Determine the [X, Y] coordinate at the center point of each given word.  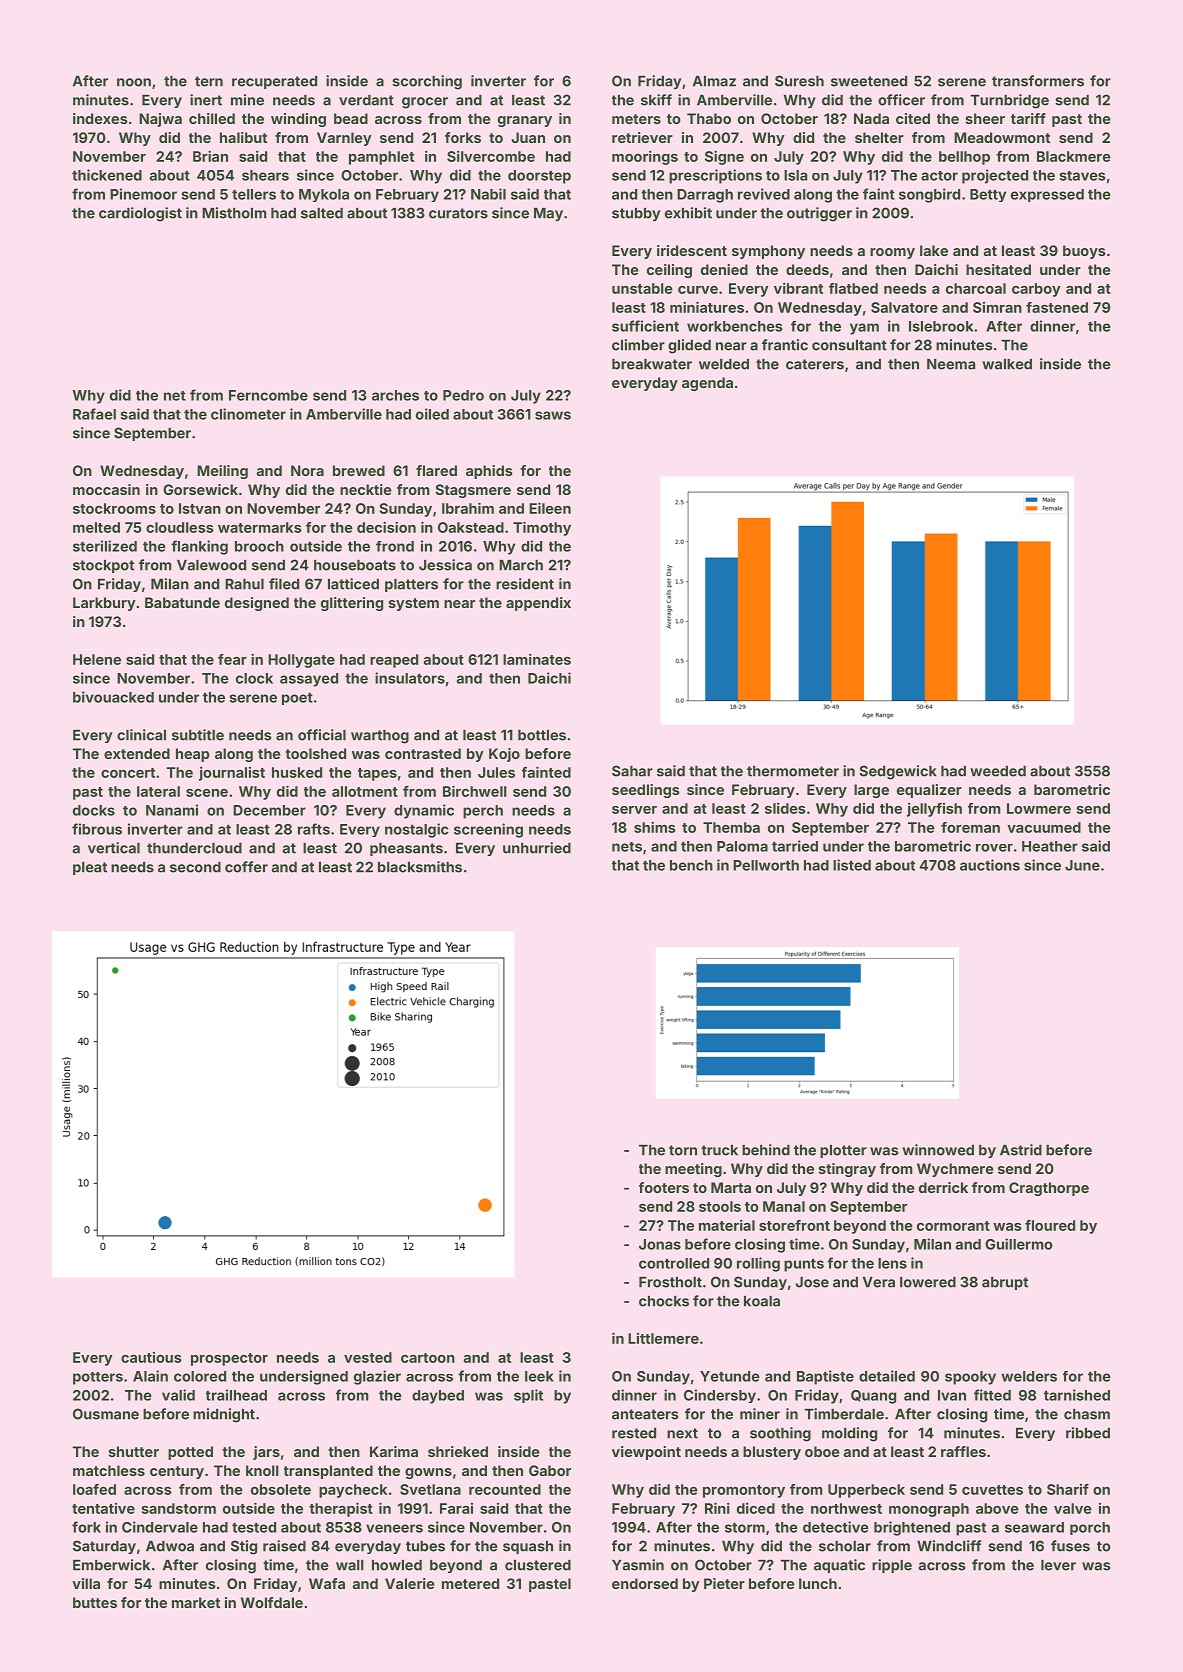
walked [1007, 364]
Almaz [714, 81]
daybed [438, 1397]
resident [525, 584]
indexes [100, 118]
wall [350, 1565]
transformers [1038, 81]
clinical [141, 735]
